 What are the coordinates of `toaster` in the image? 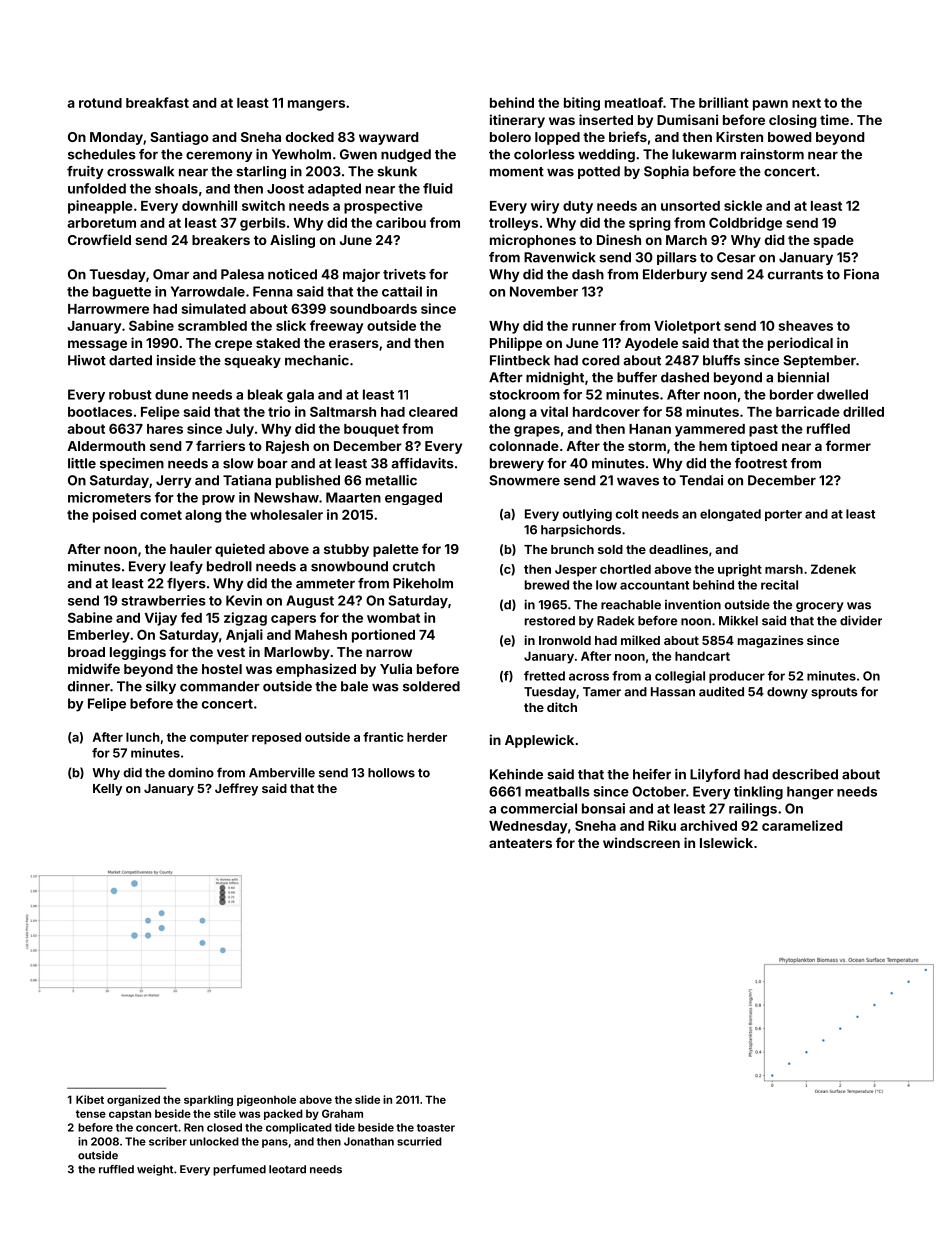 It's located at (436, 1128).
